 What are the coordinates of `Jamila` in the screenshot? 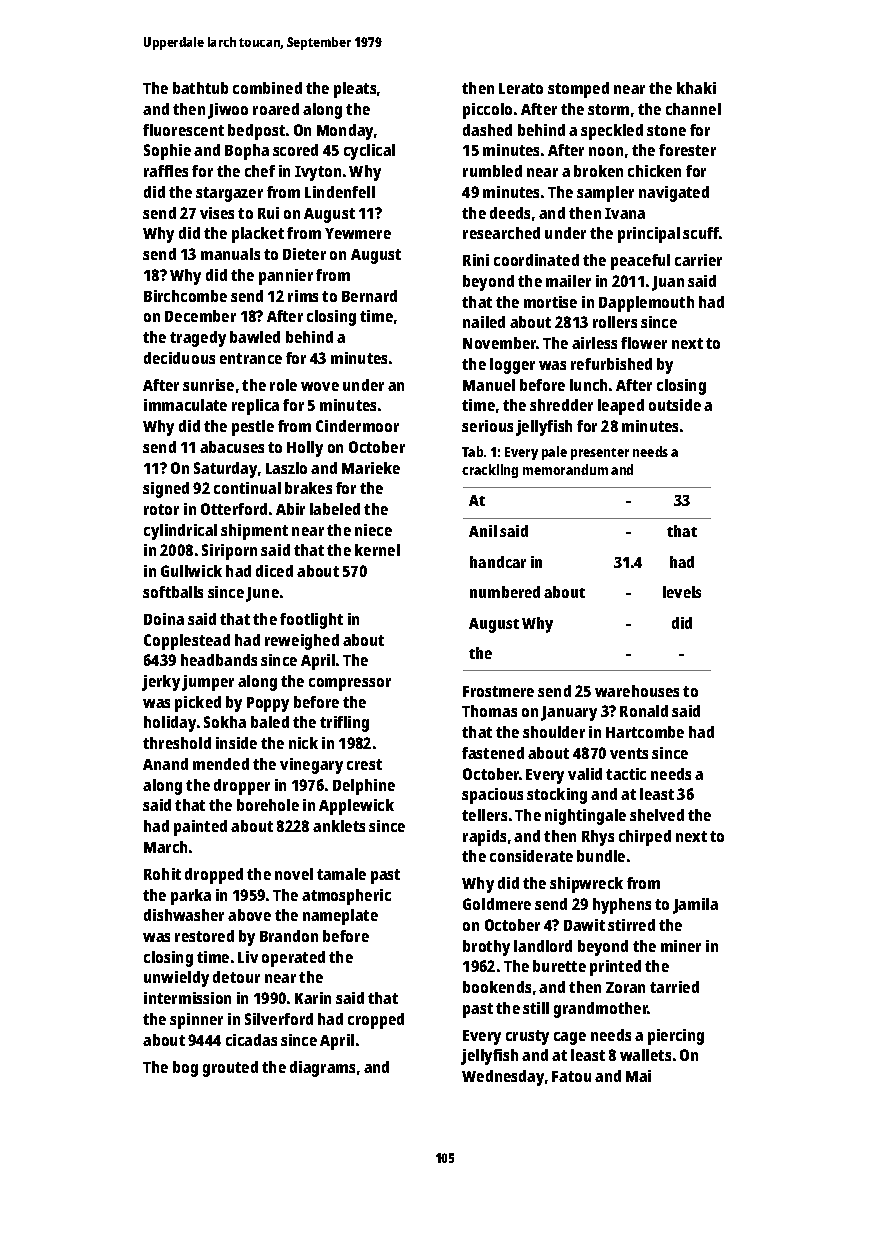 It's located at (695, 906).
